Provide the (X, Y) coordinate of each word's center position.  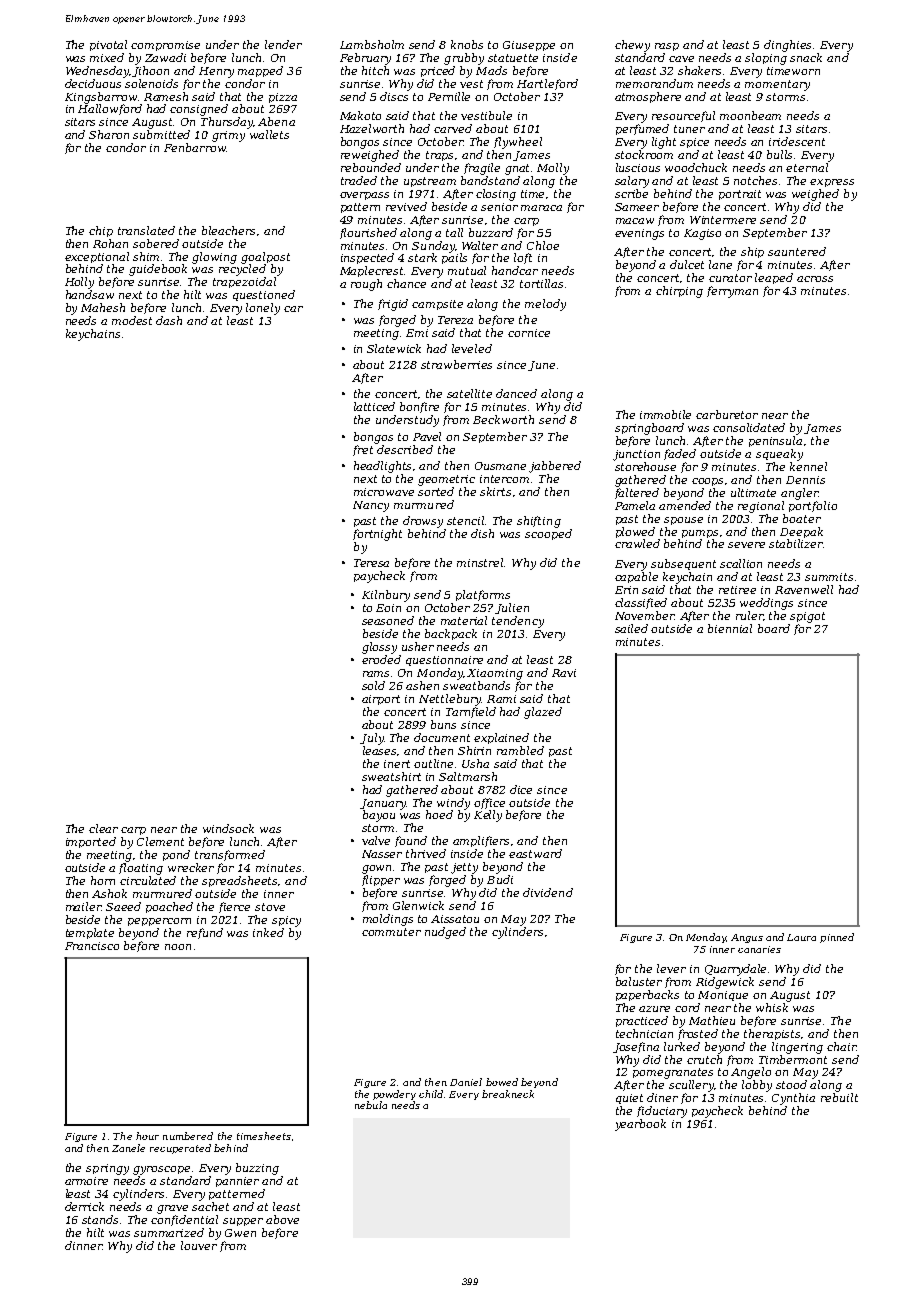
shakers (699, 70)
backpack (451, 634)
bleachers (228, 230)
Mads (491, 70)
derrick (84, 1206)
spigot (807, 617)
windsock (228, 828)
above (282, 1219)
